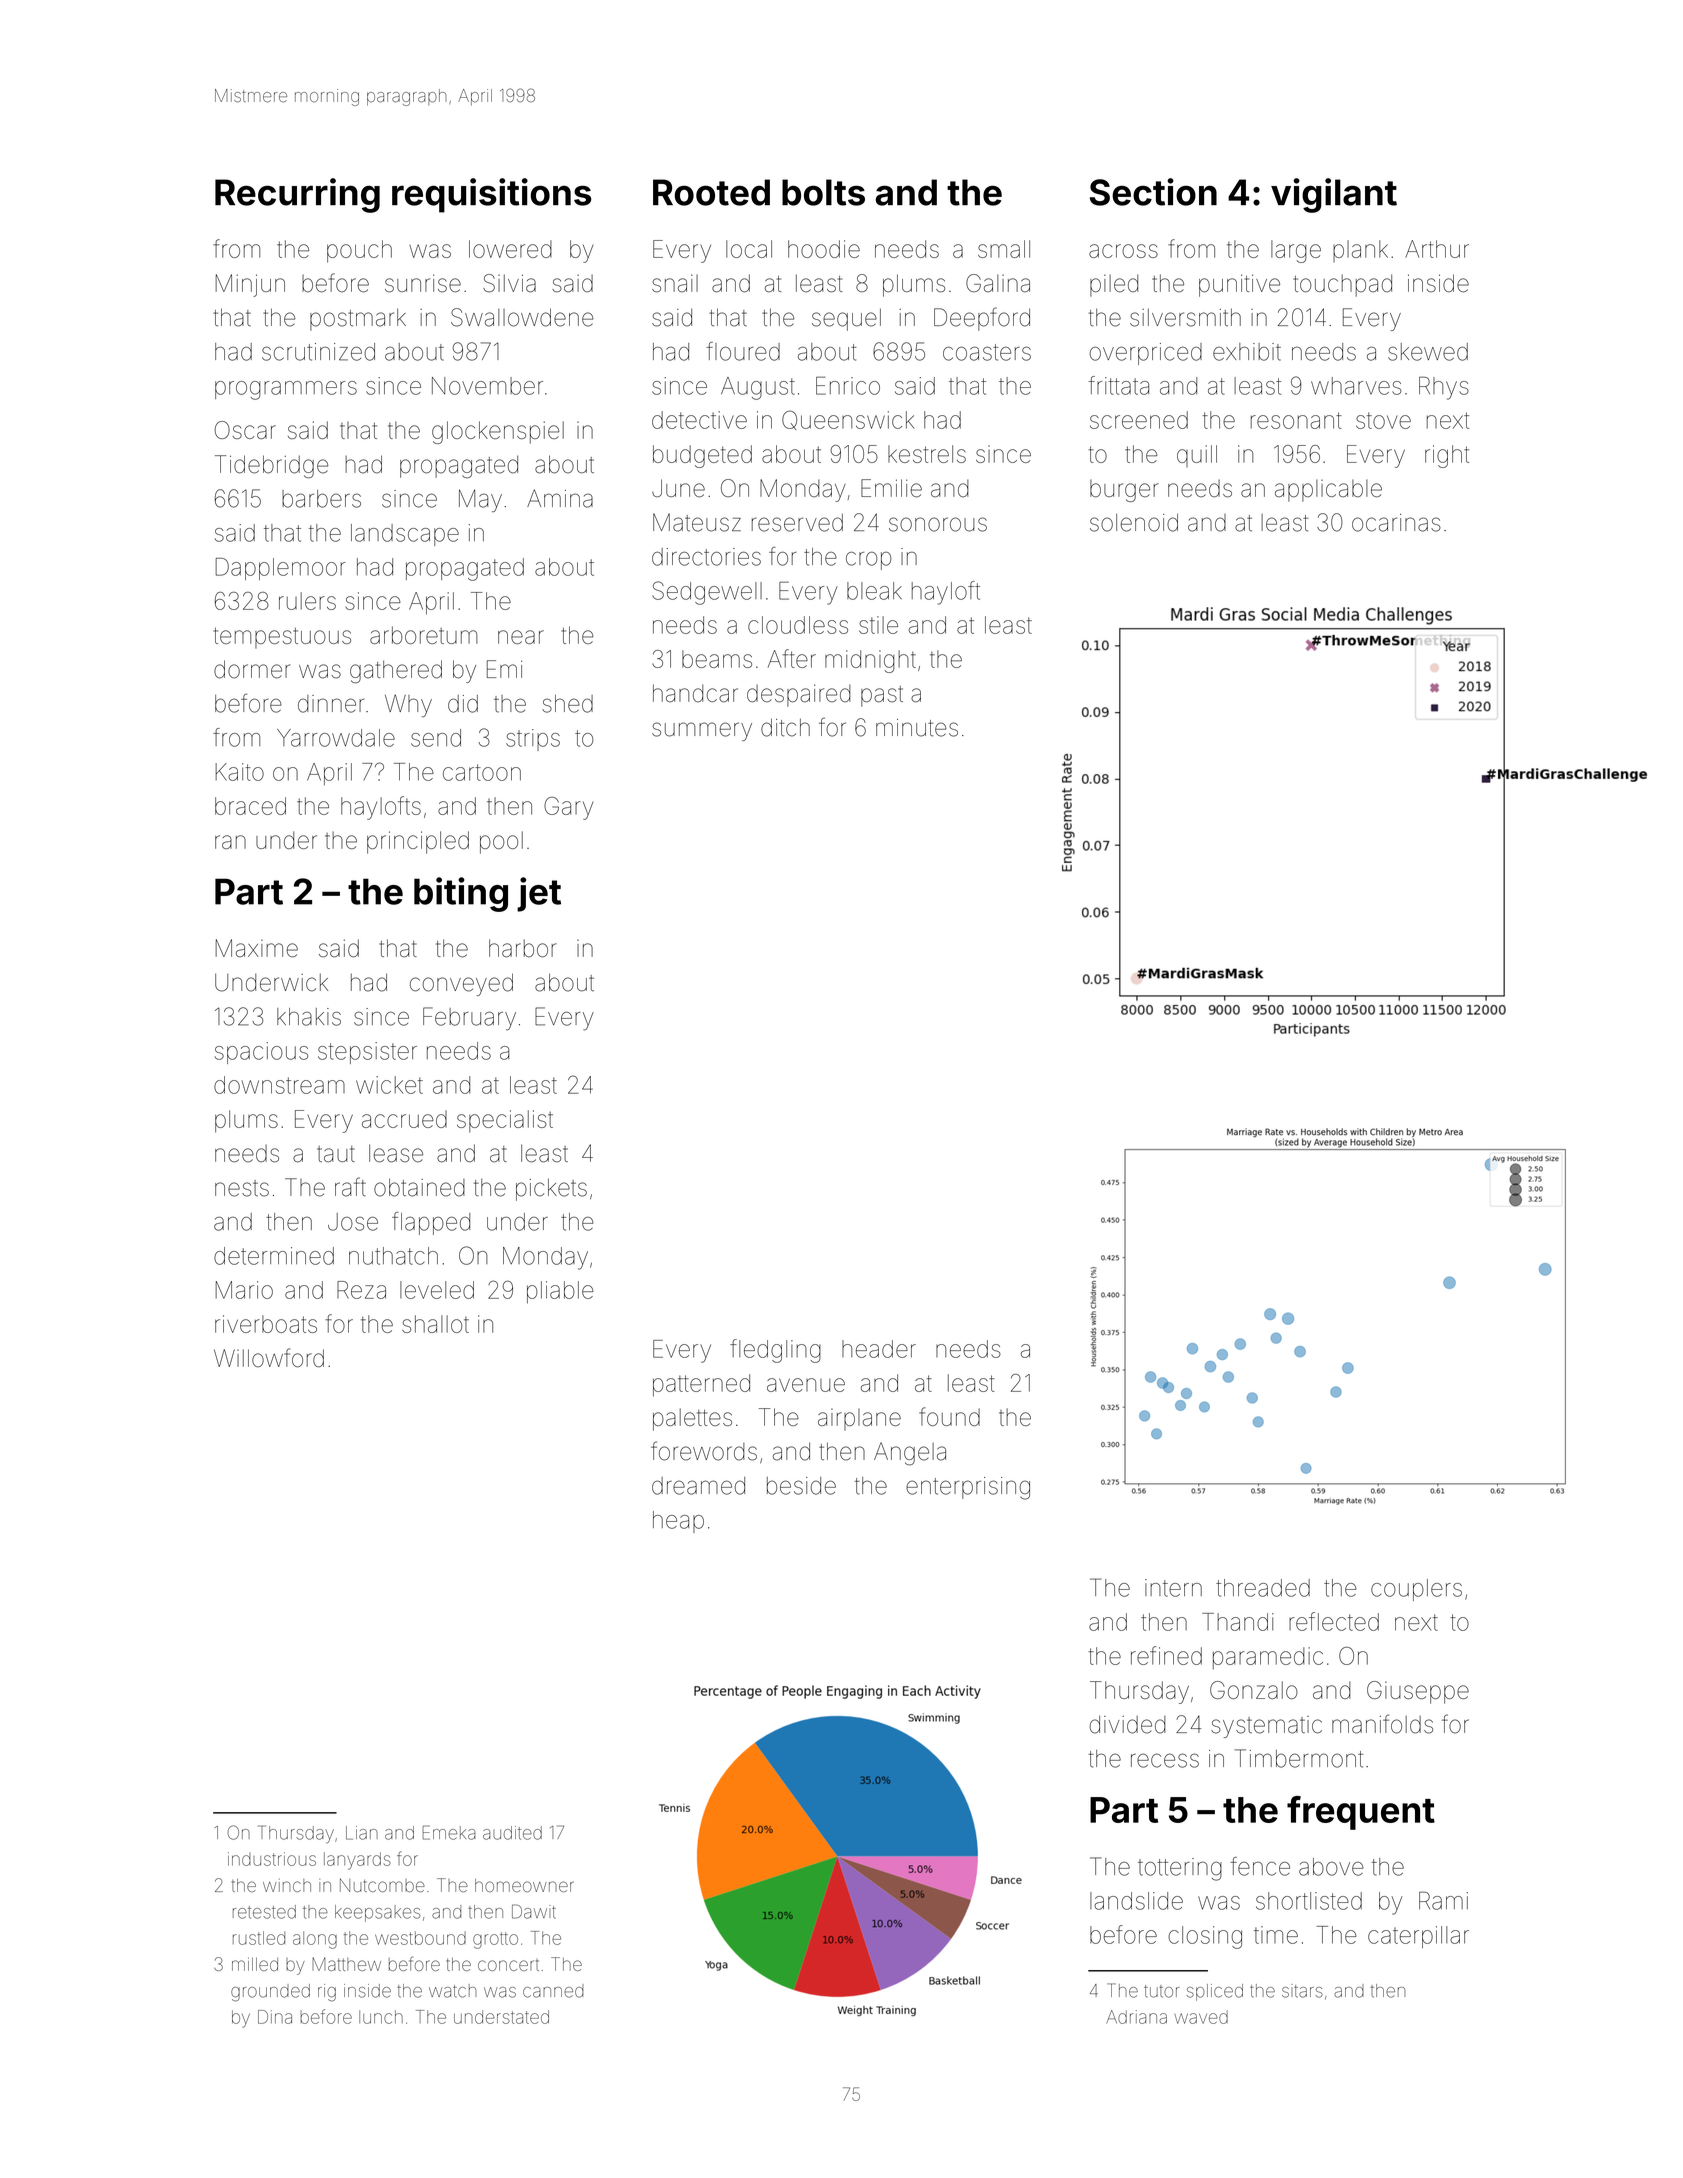 This screenshot has height=2178, width=1683. Describe the element at coordinates (1334, 195) in the screenshot. I see `vigilant` at that location.
